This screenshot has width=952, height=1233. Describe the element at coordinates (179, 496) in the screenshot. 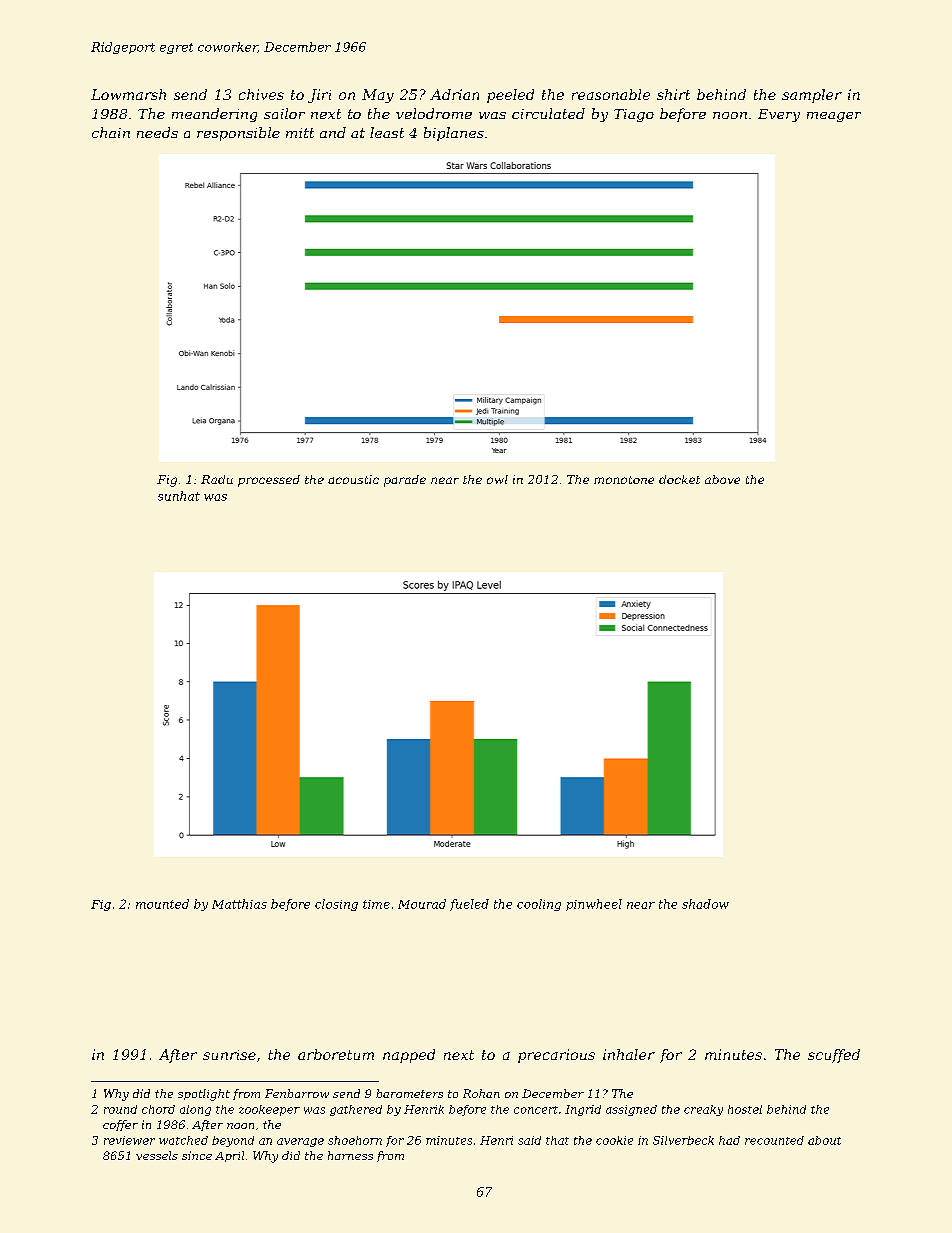

I see `sunhat` at that location.
